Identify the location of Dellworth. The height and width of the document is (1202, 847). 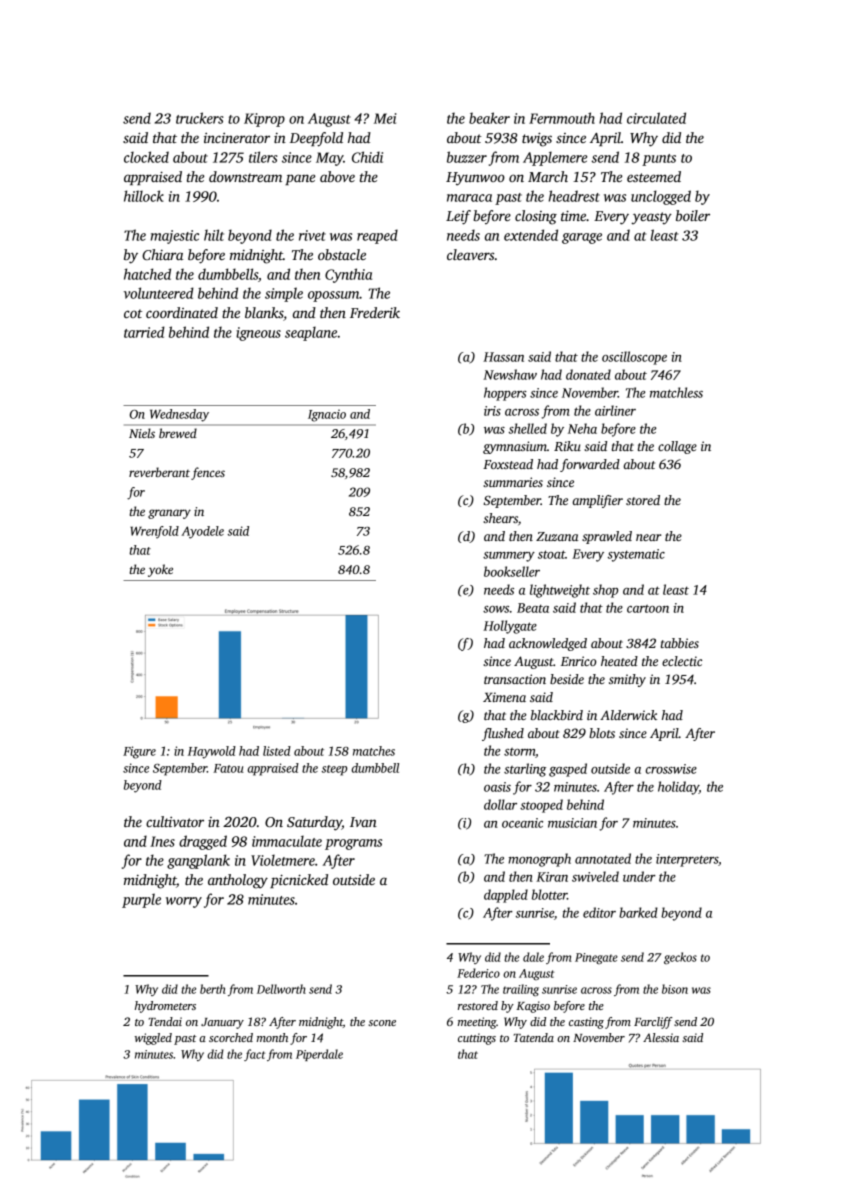
(281, 989).
